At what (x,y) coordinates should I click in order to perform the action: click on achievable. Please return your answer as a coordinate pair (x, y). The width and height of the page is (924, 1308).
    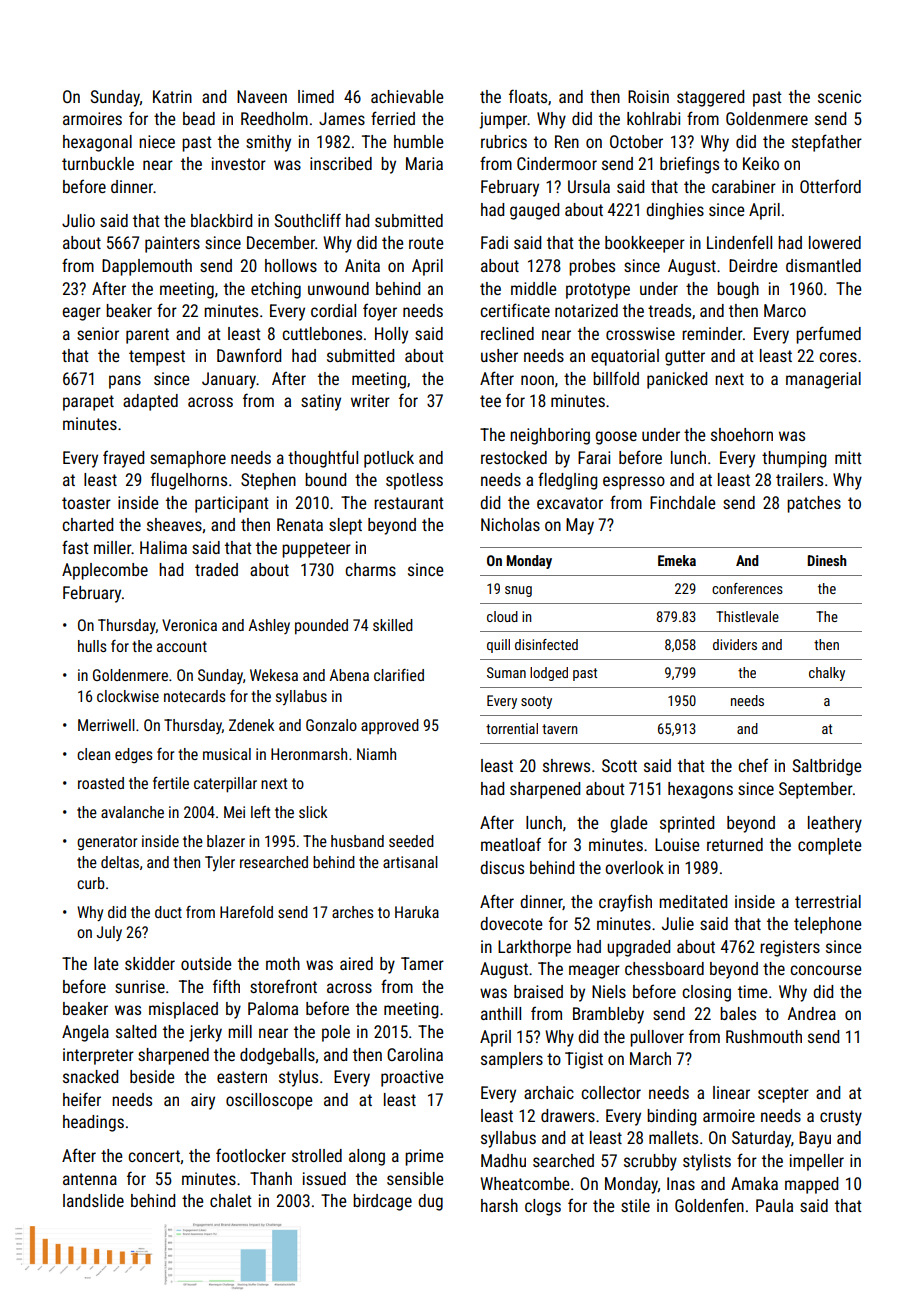
    Looking at the image, I should click on (407, 96).
